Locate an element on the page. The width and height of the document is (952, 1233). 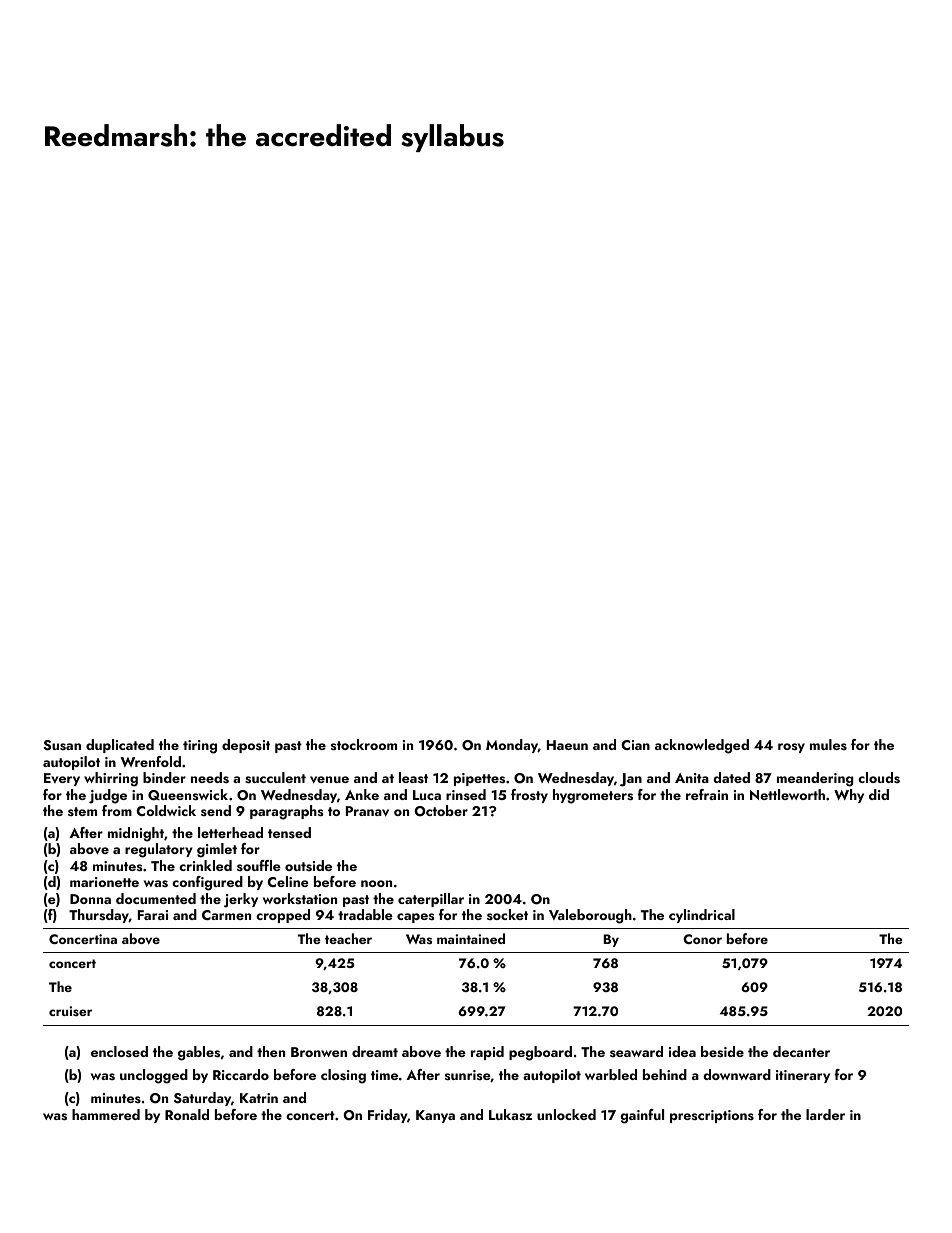
Jan is located at coordinates (631, 780).
